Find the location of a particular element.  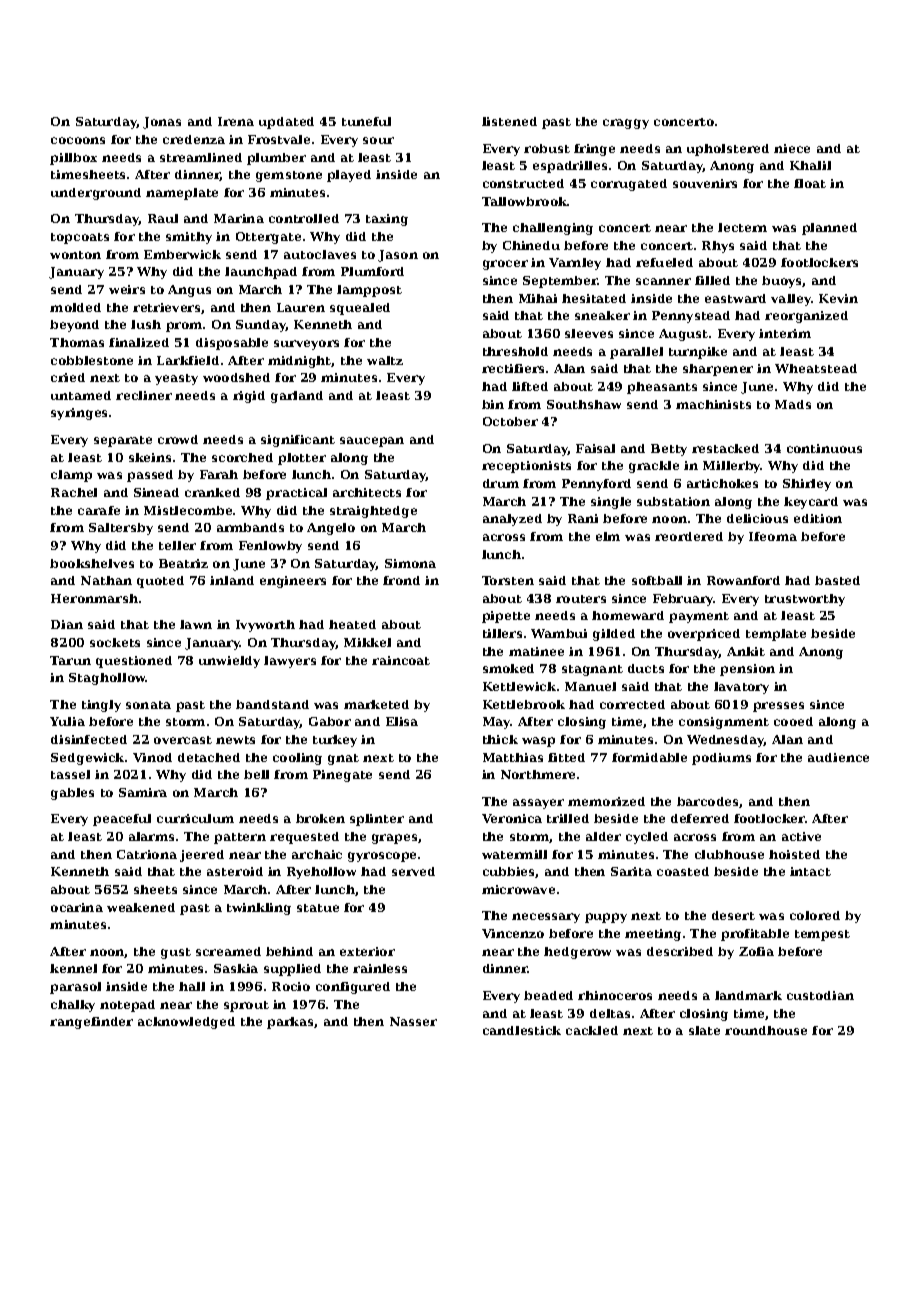

meeting is located at coordinates (653, 935).
